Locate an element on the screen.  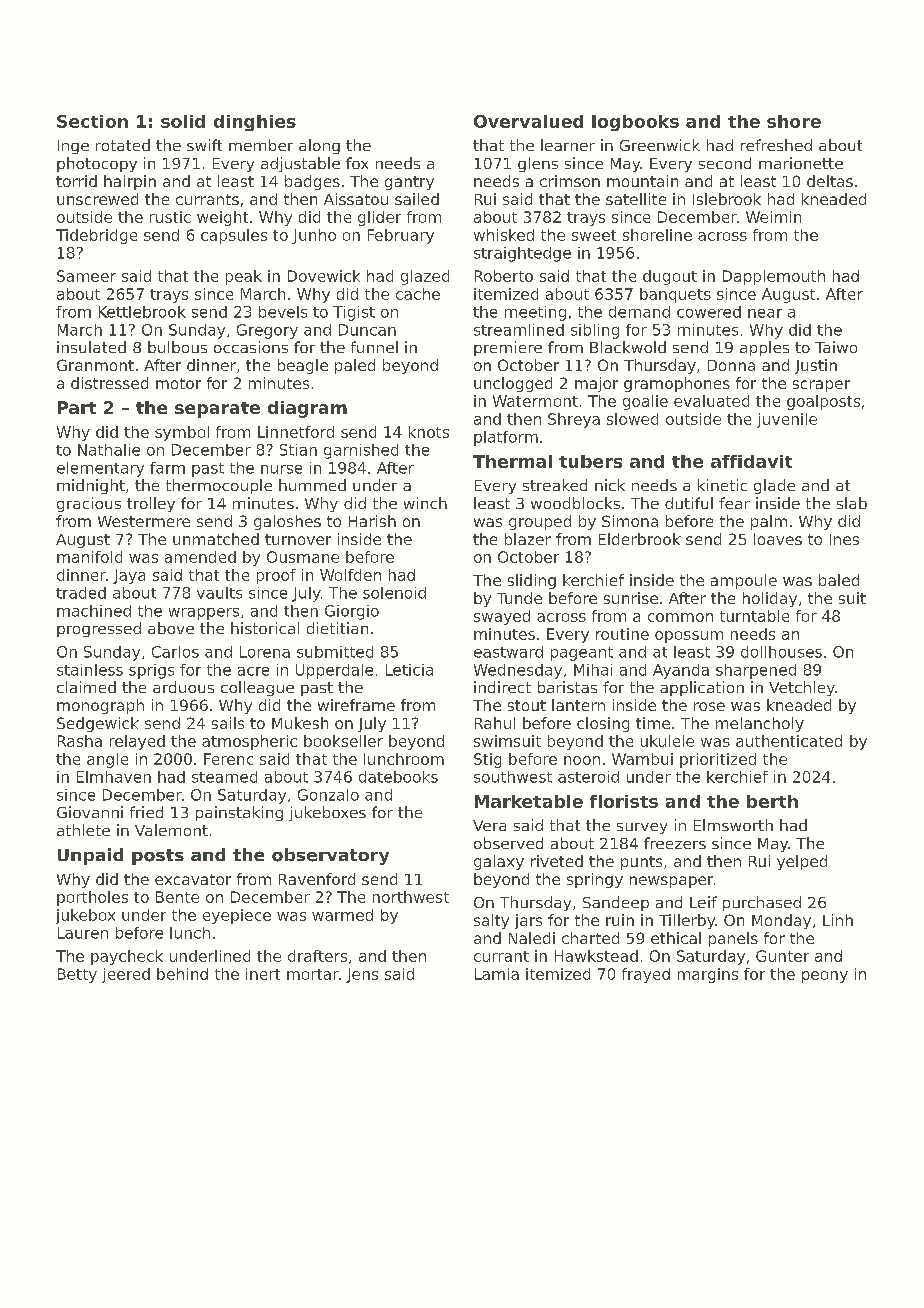
sails is located at coordinates (228, 723).
